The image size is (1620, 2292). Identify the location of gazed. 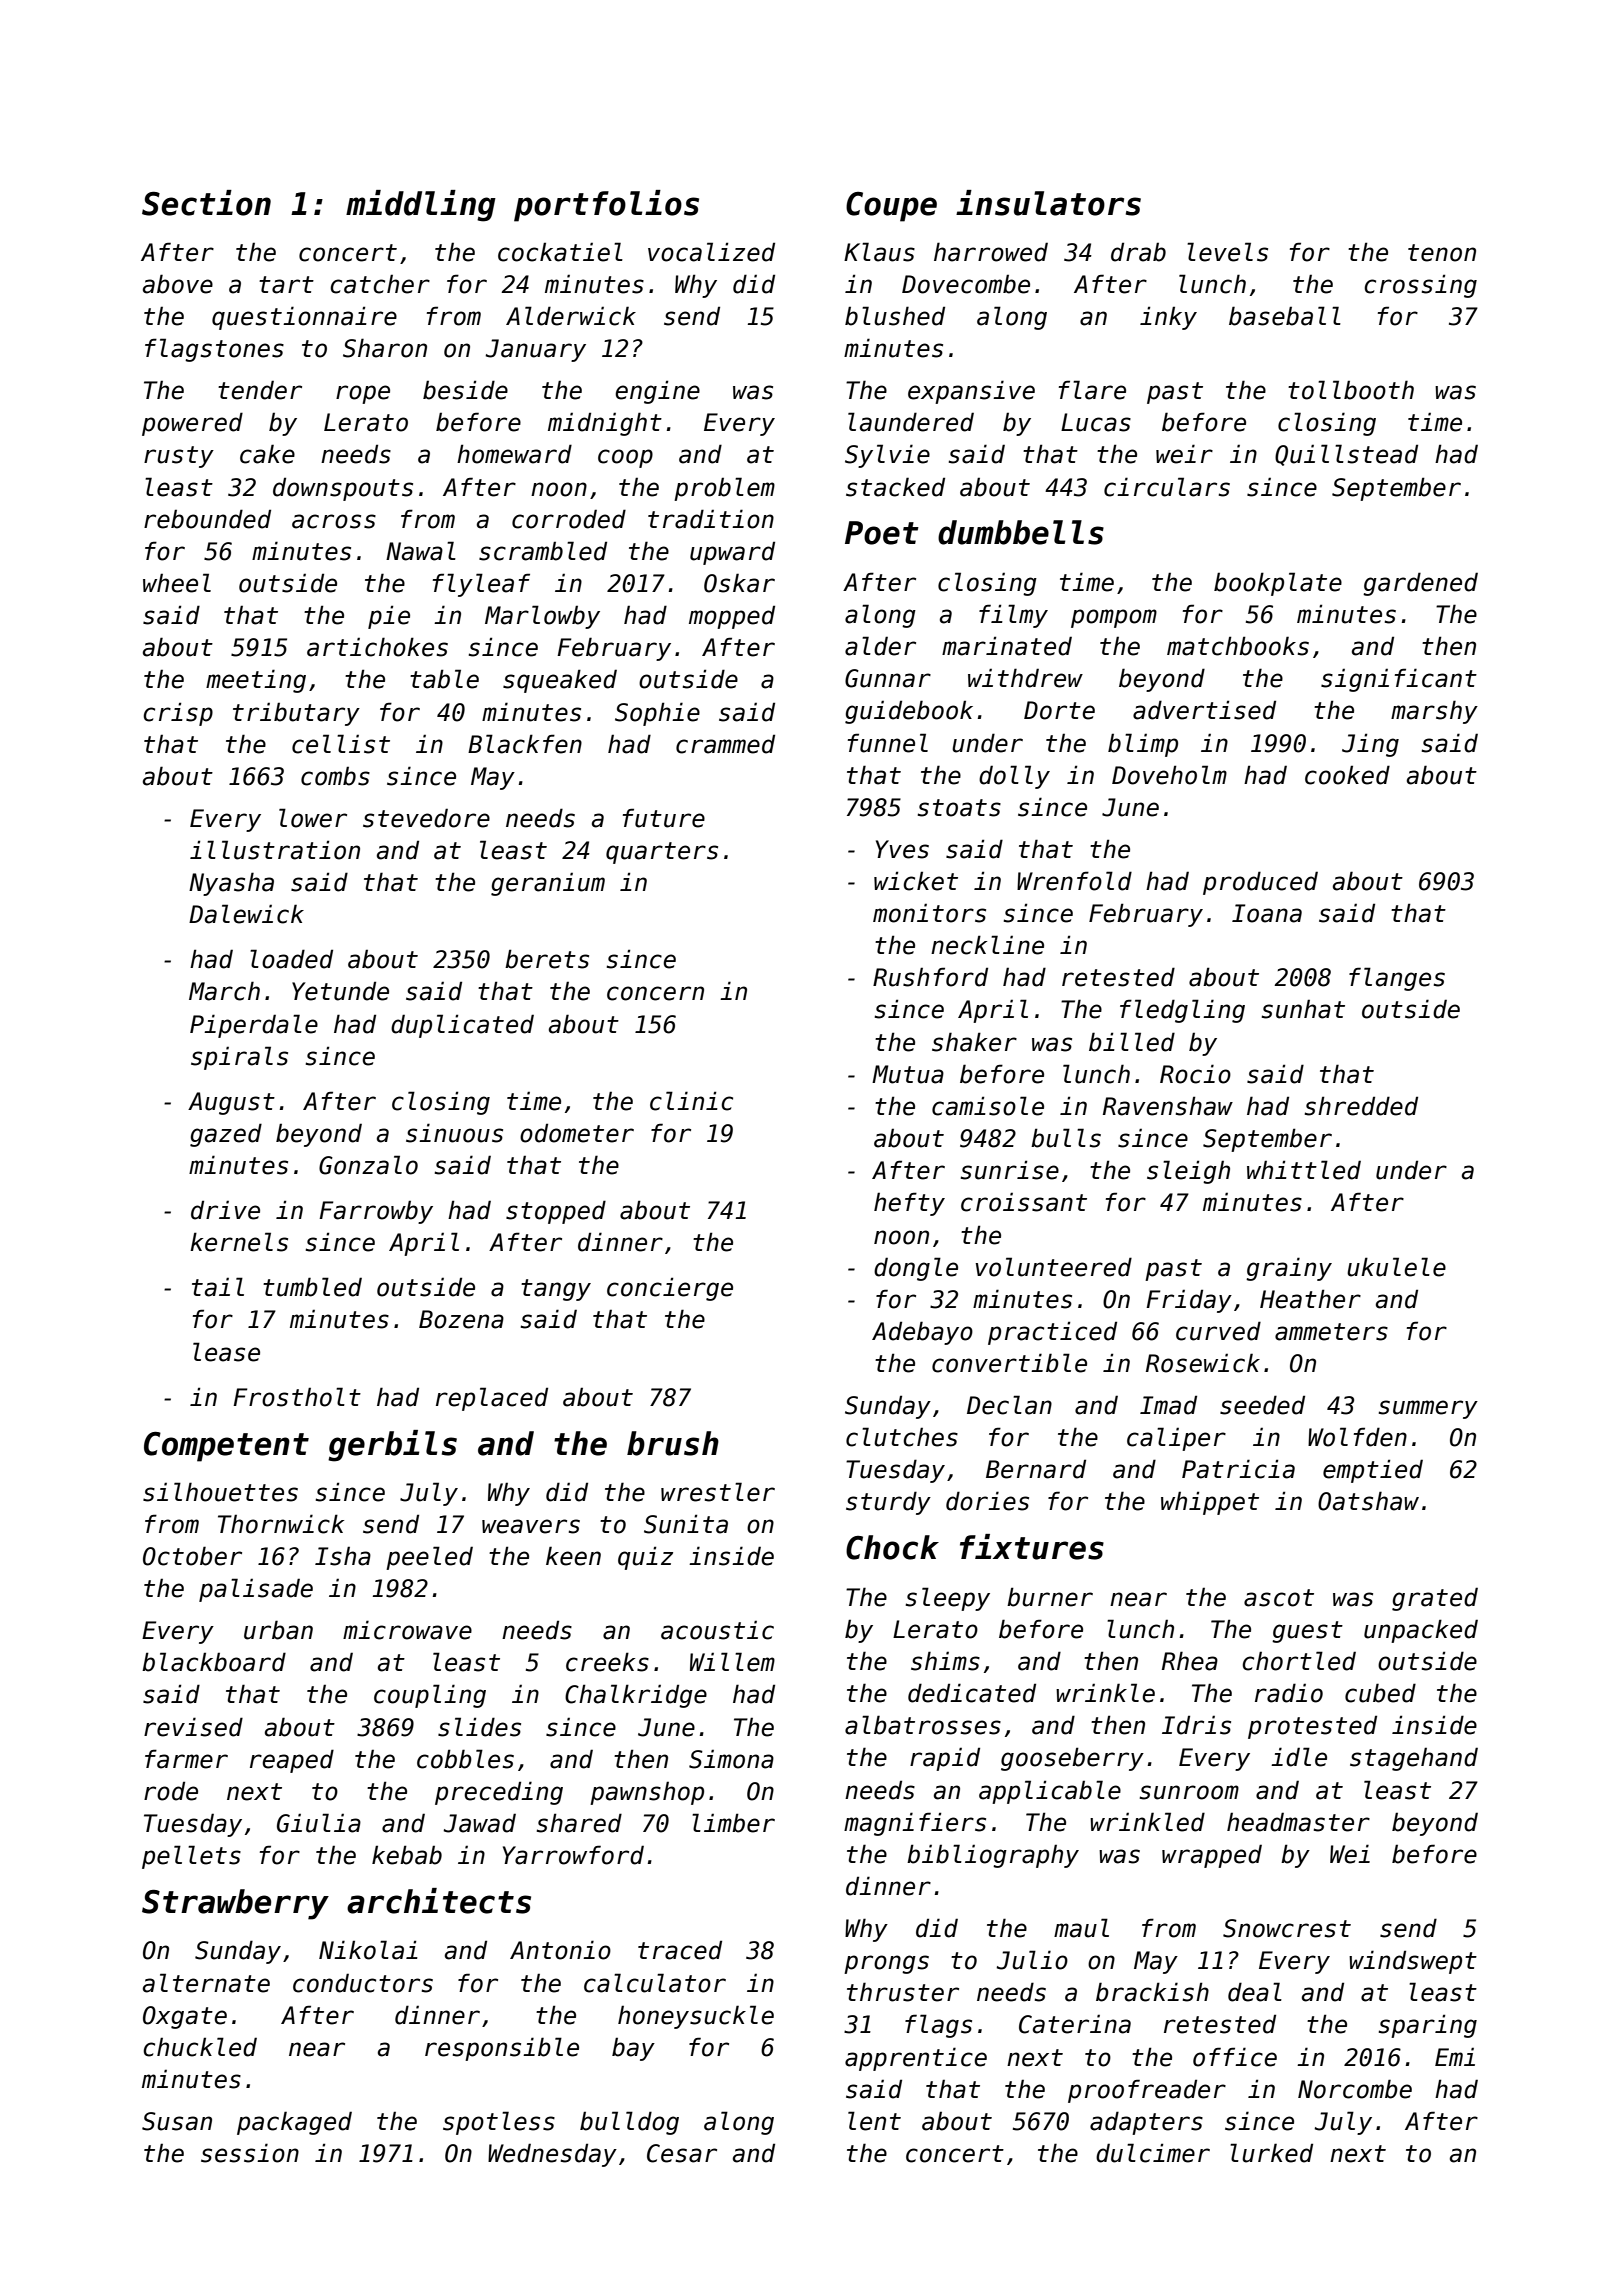
(226, 1135).
